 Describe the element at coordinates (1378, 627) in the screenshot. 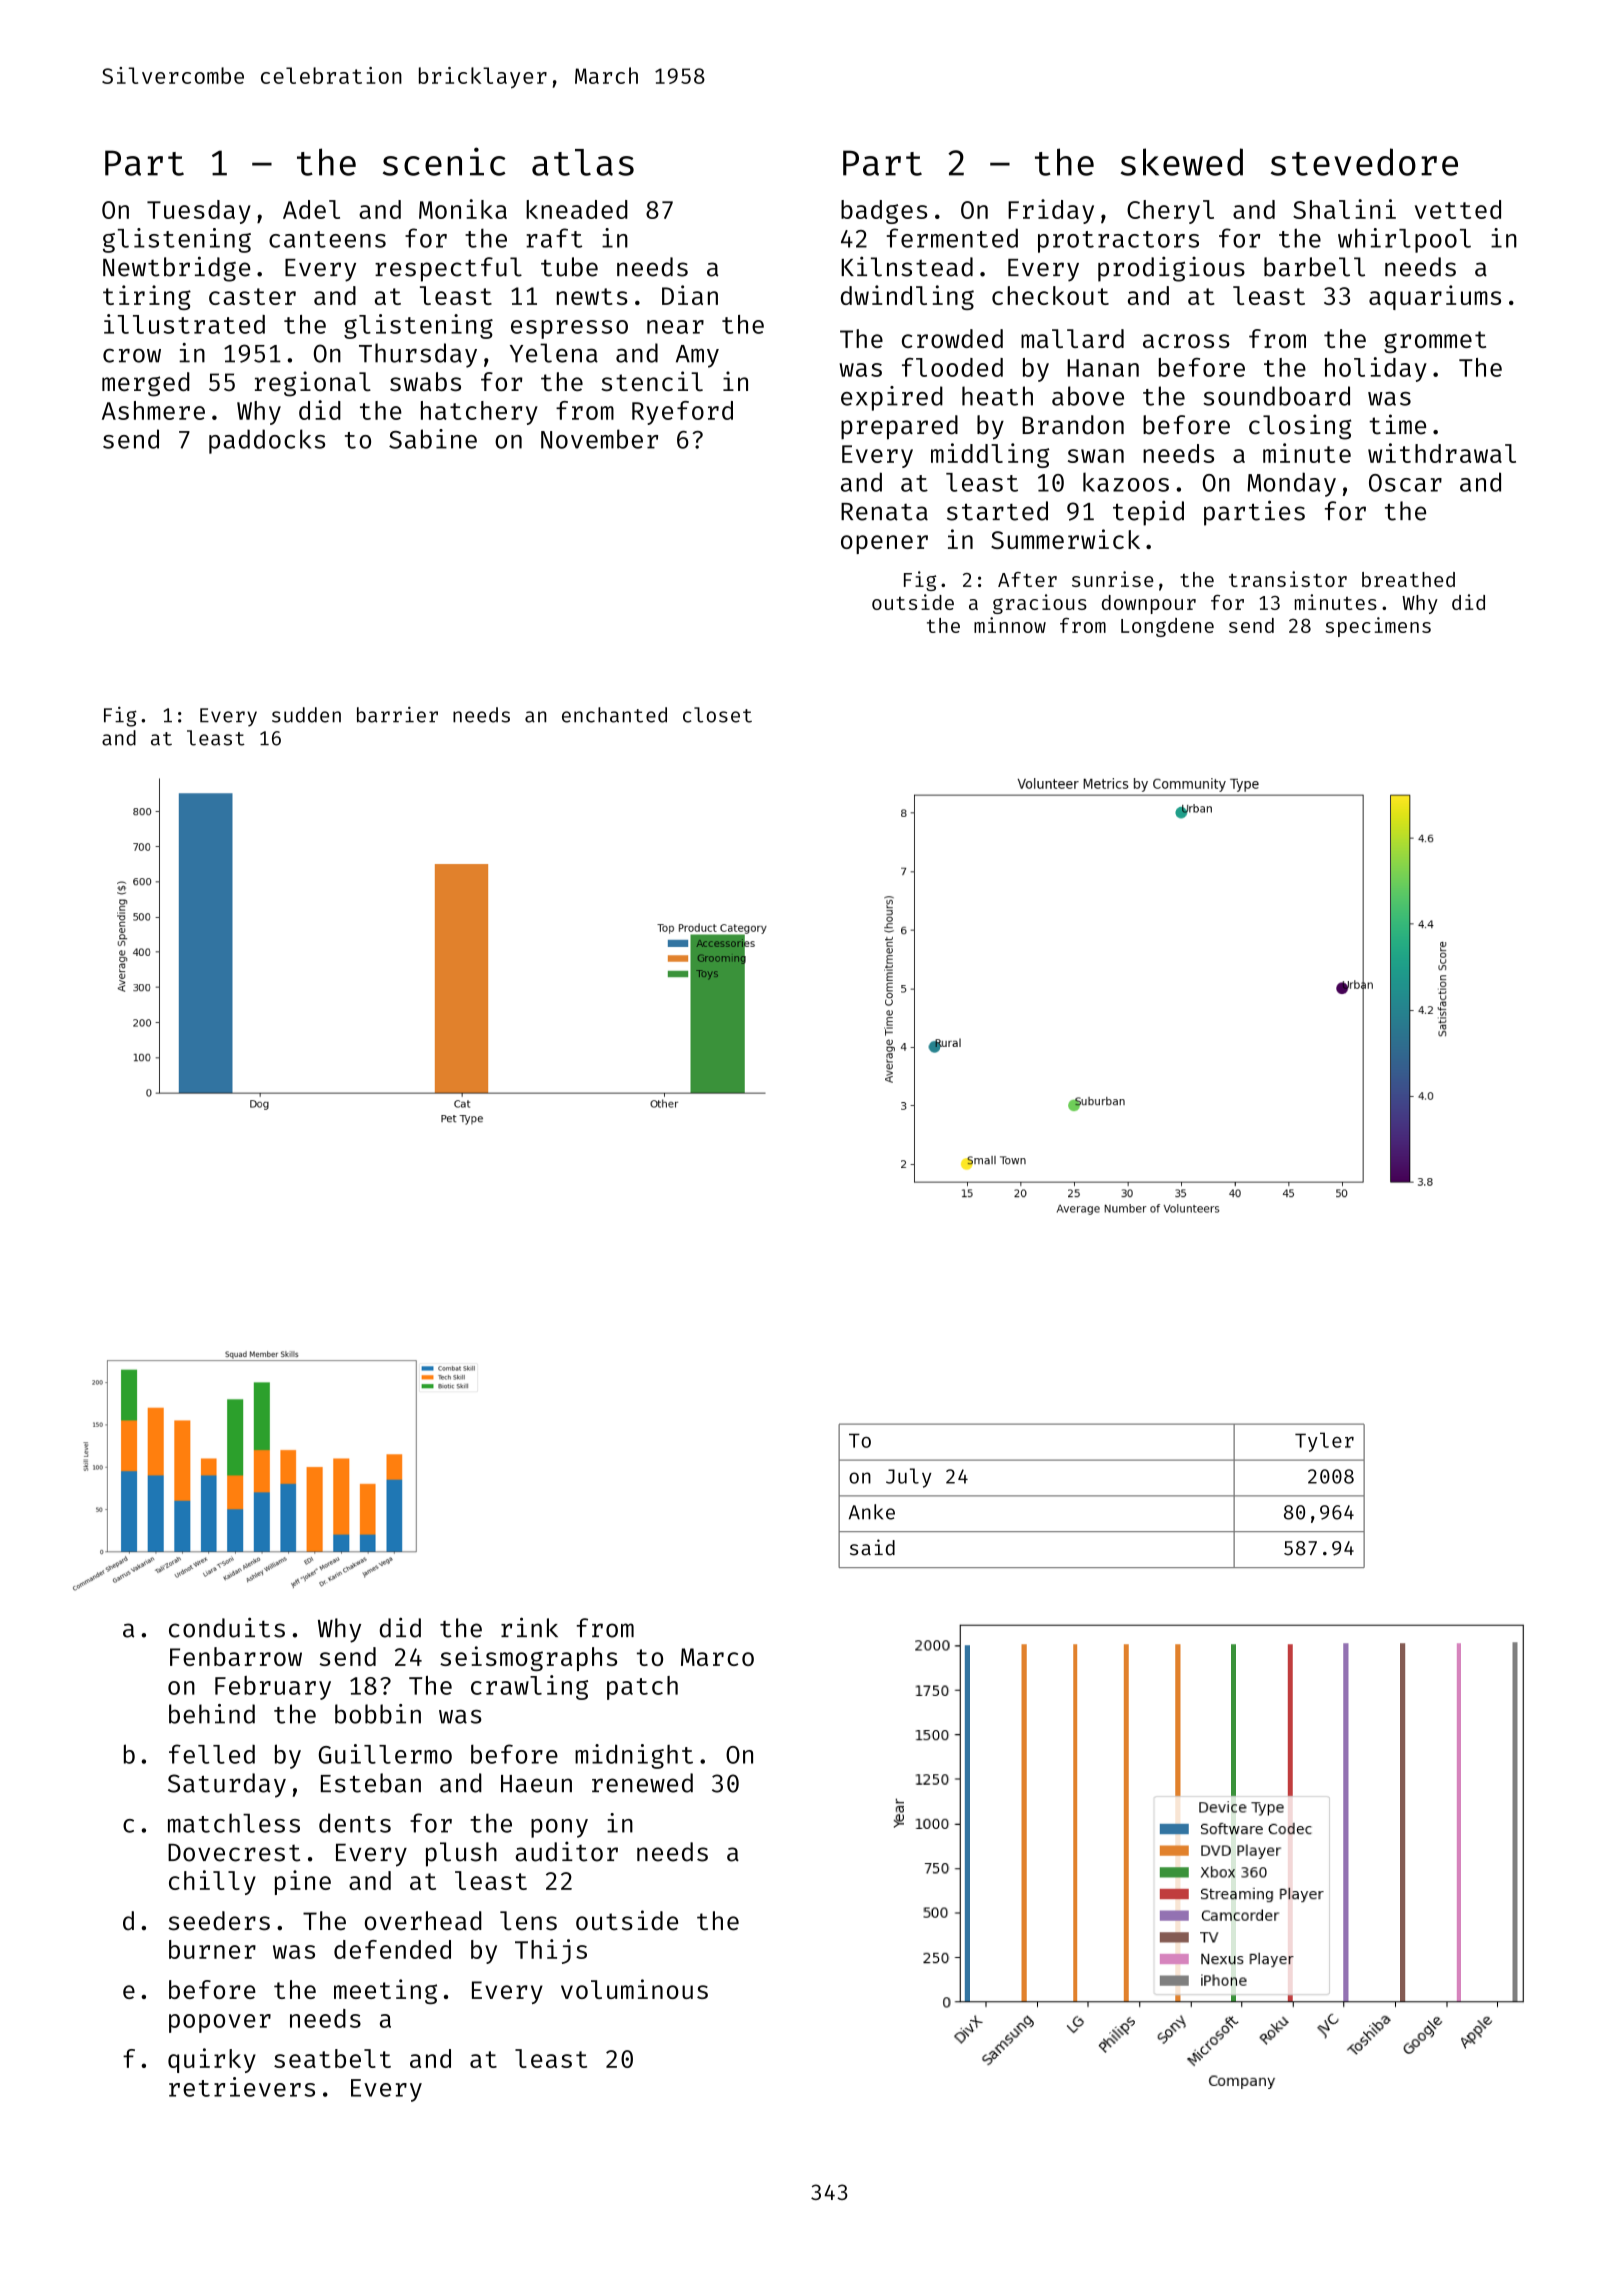

I see `specimens` at that location.
